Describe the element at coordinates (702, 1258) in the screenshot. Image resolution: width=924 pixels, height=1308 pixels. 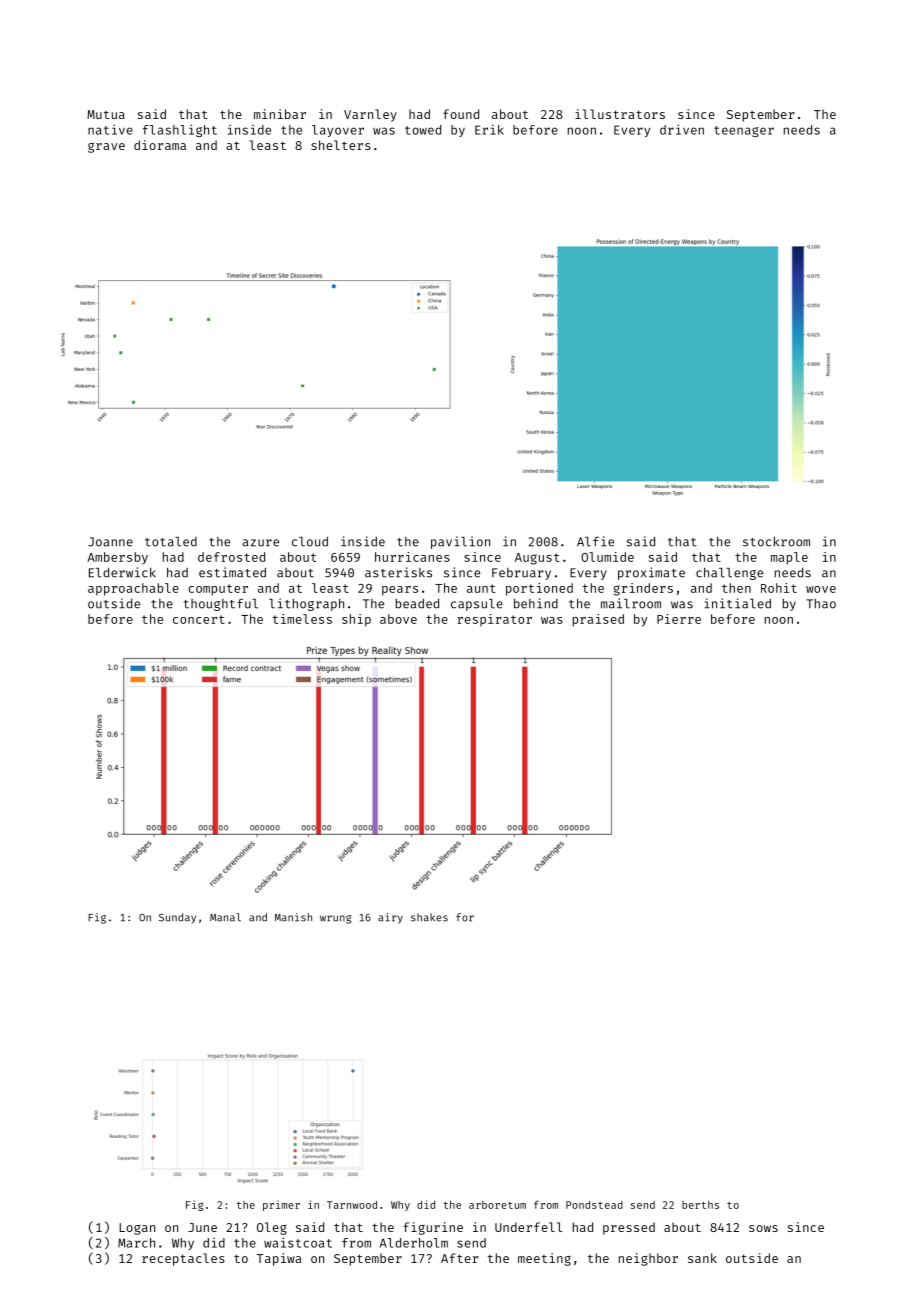
I see `sank` at that location.
